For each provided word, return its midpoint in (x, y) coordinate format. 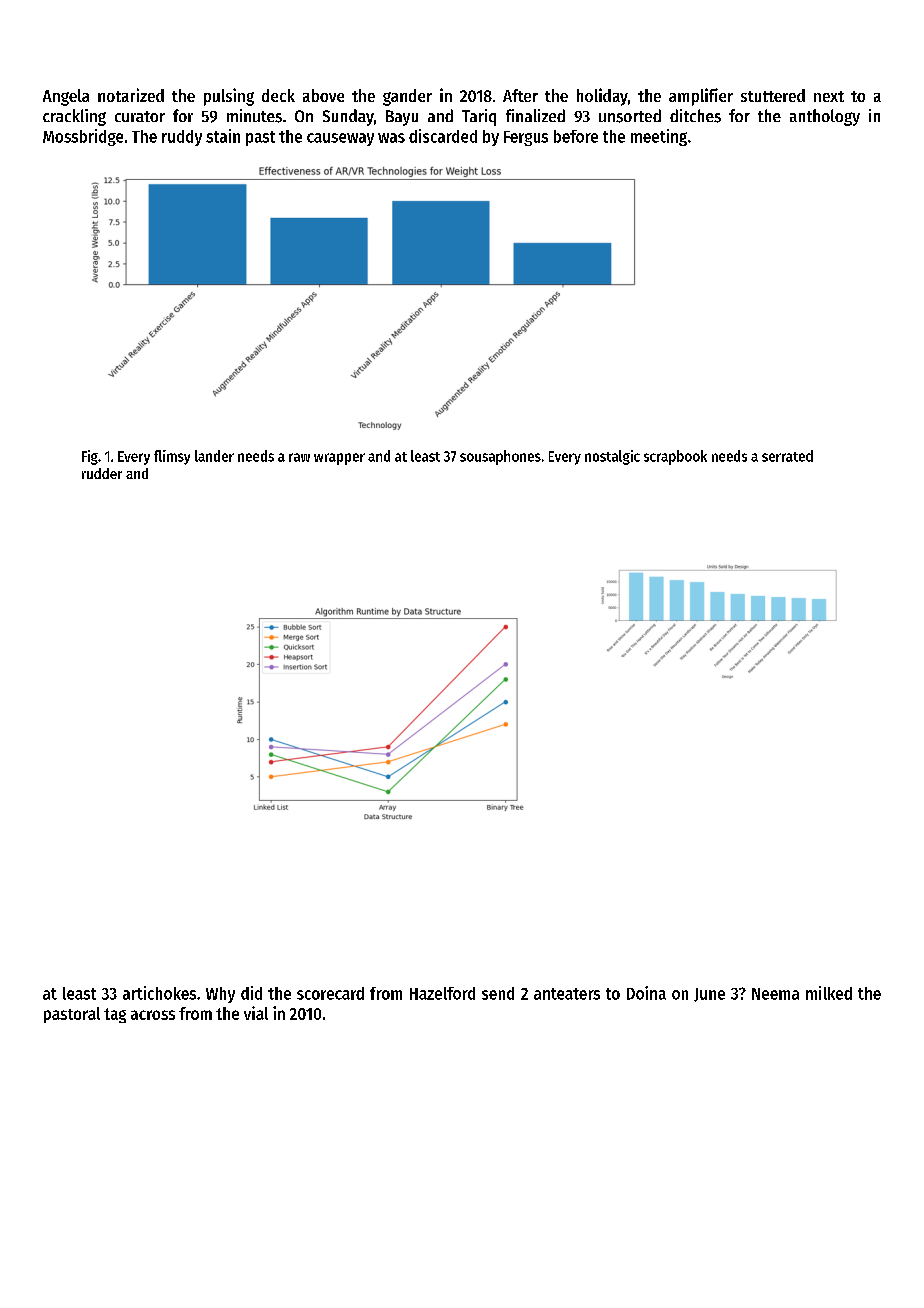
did (251, 993)
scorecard (330, 993)
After (520, 95)
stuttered (773, 95)
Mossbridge (83, 137)
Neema (775, 994)
